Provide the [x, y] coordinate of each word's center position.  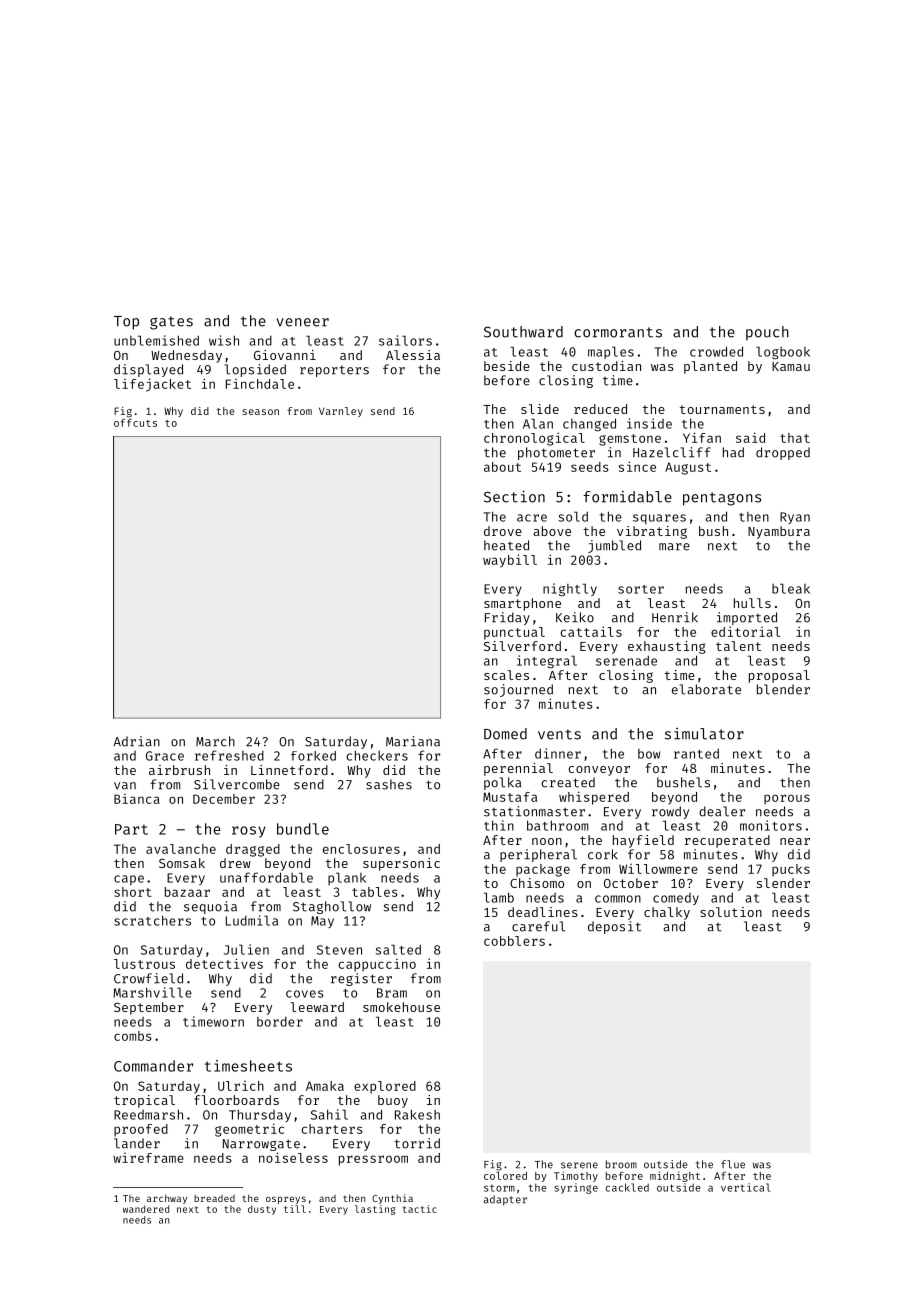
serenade [626, 660]
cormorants [618, 332]
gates [171, 323]
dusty [262, 1210]
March [215, 741]
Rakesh [417, 1114]
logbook [783, 353]
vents [559, 734]
